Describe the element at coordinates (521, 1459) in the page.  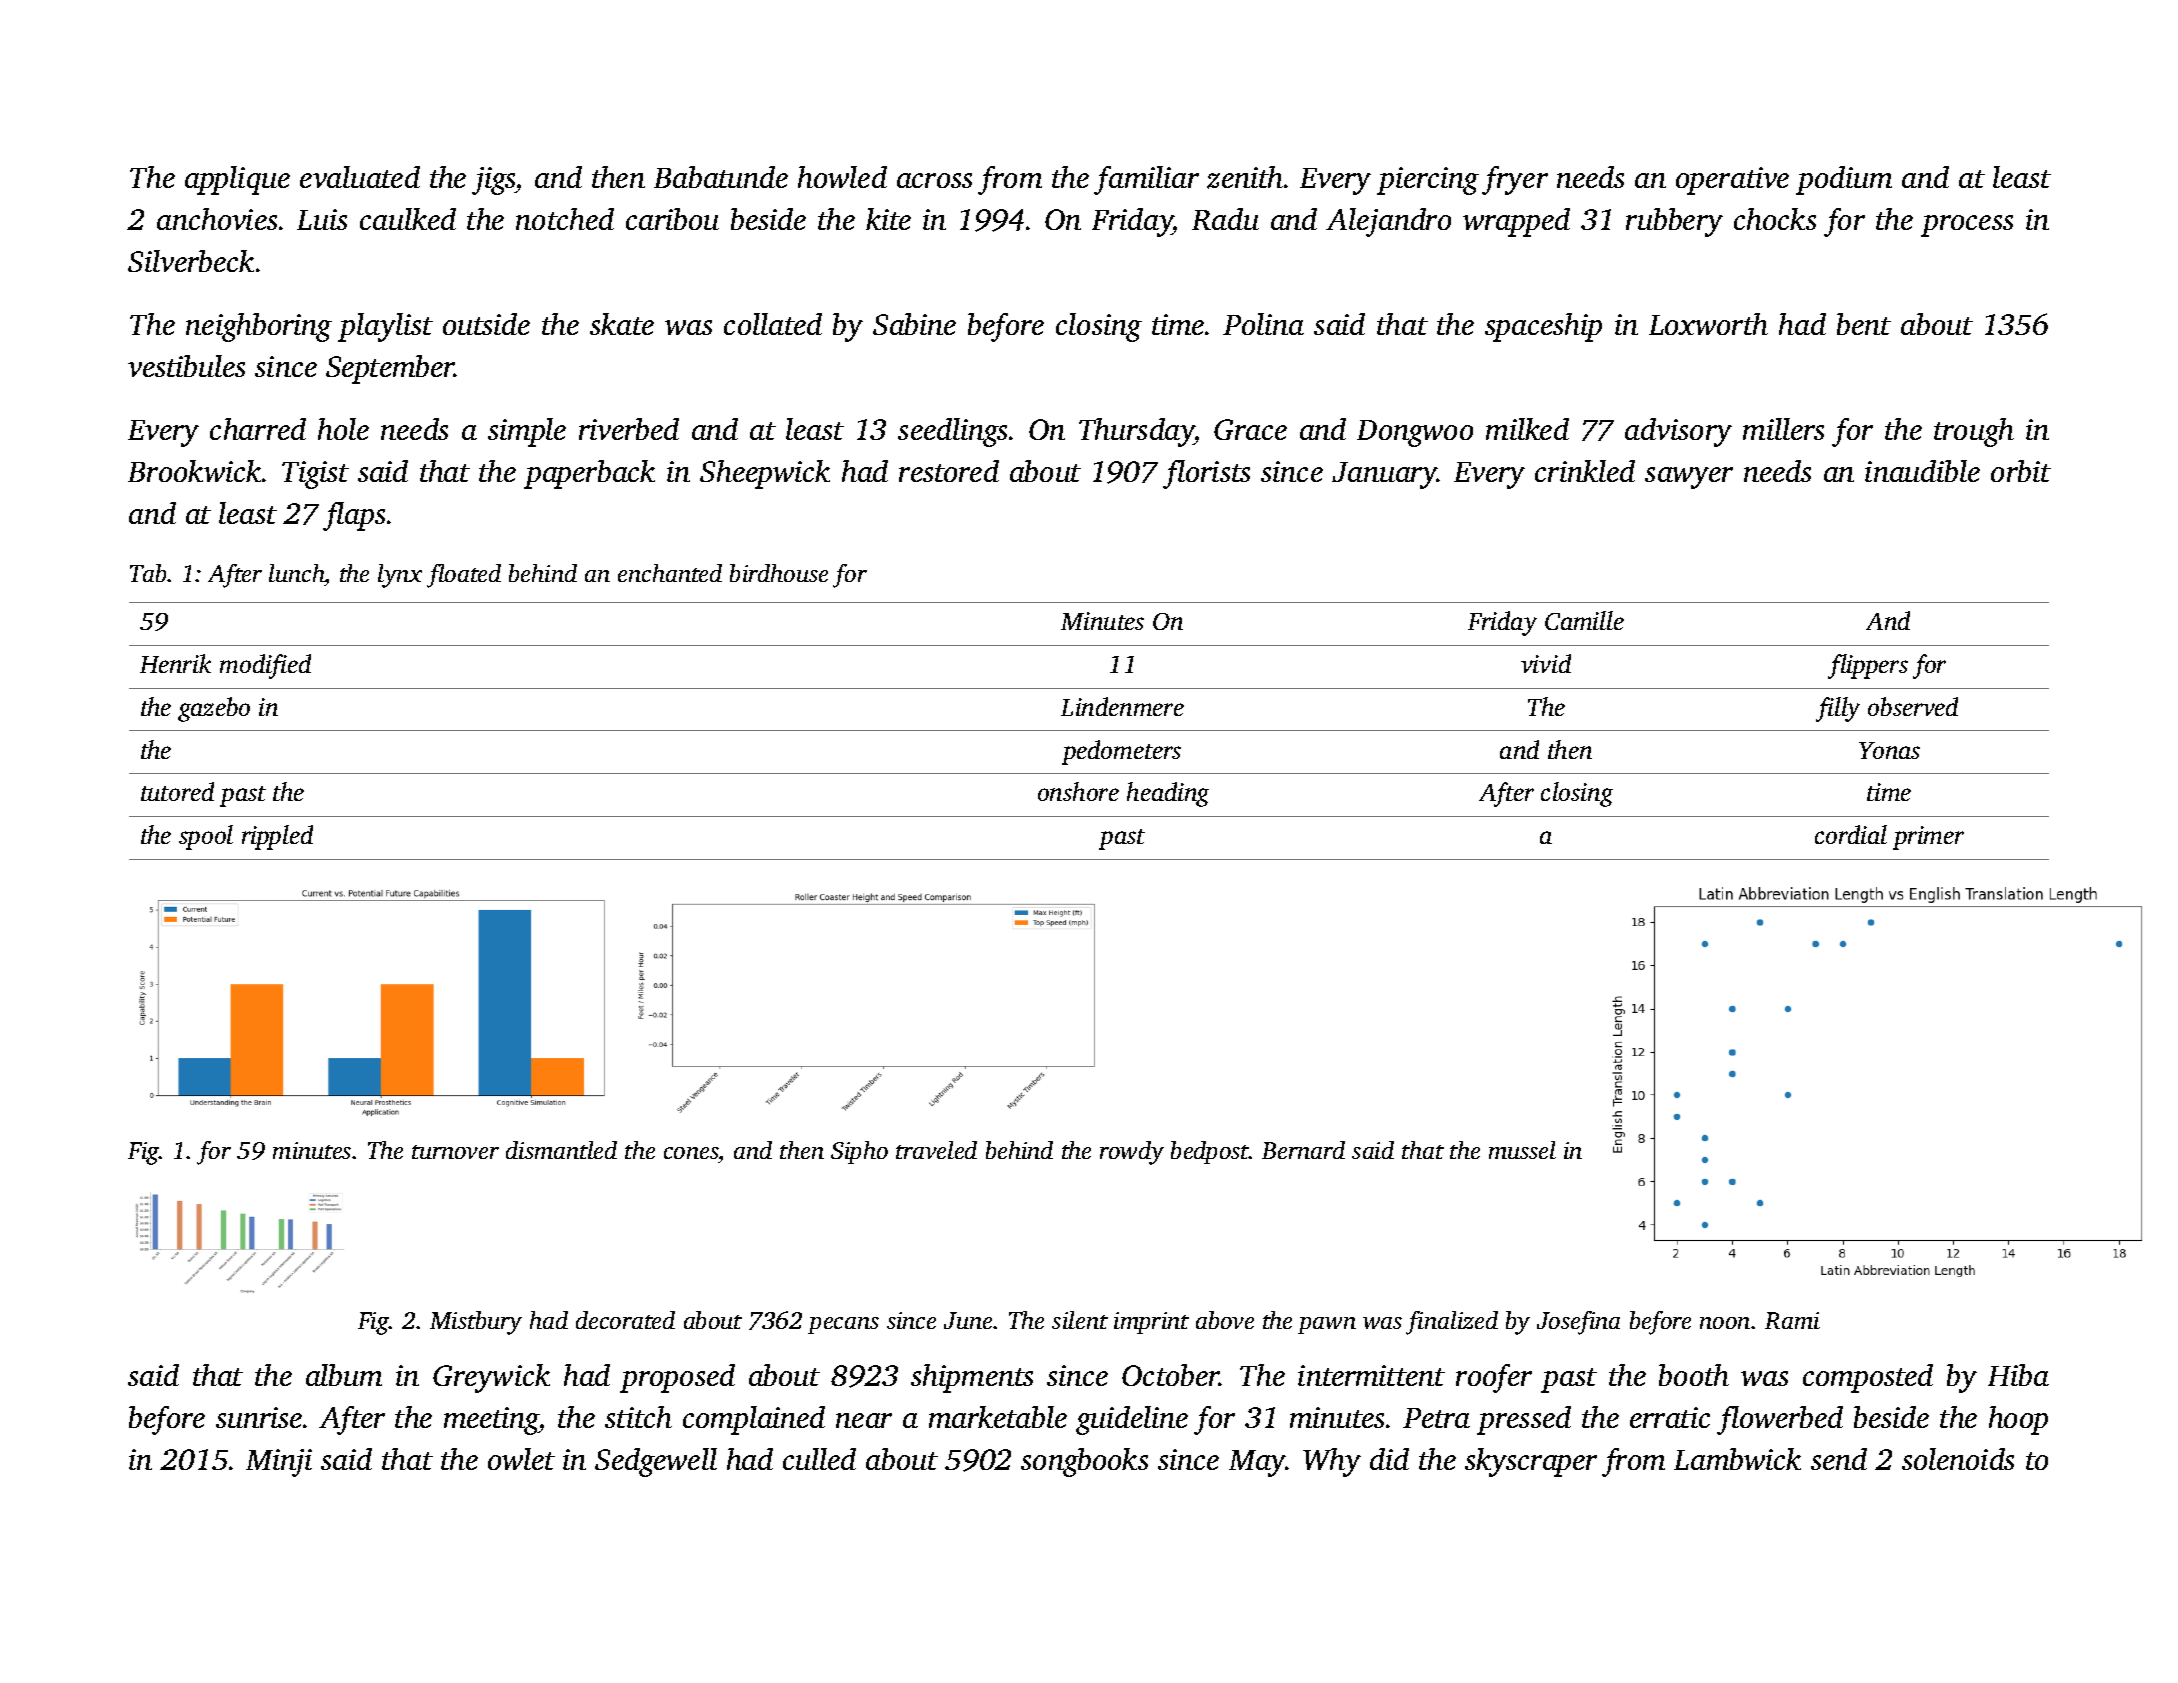
I see `owlet` at that location.
